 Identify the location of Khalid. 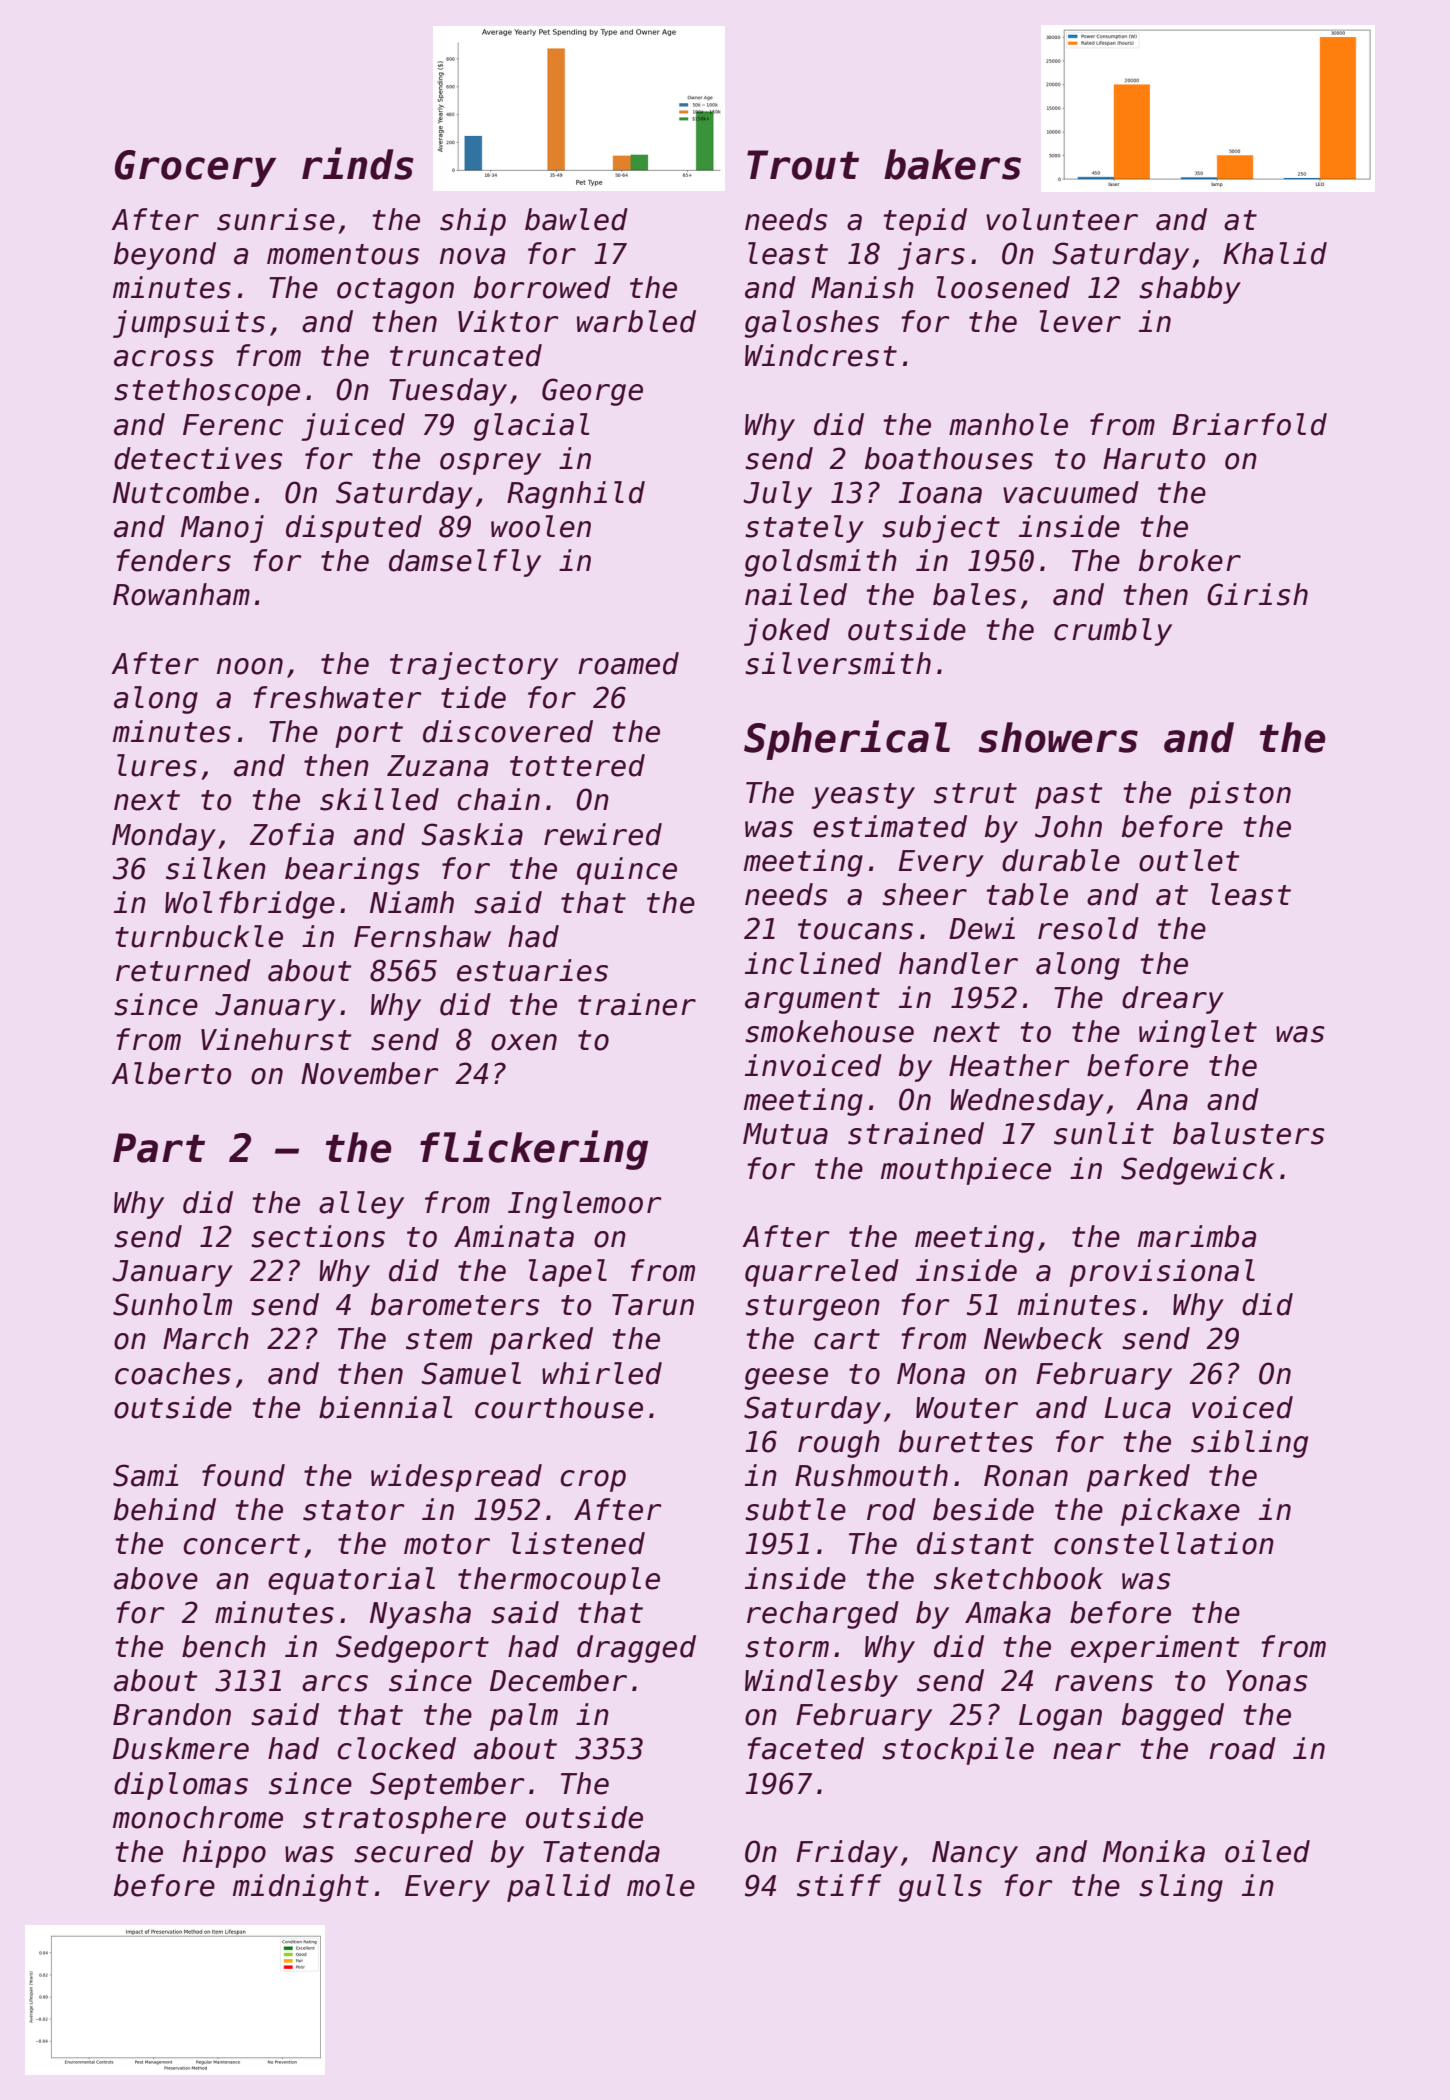
(1275, 253).
